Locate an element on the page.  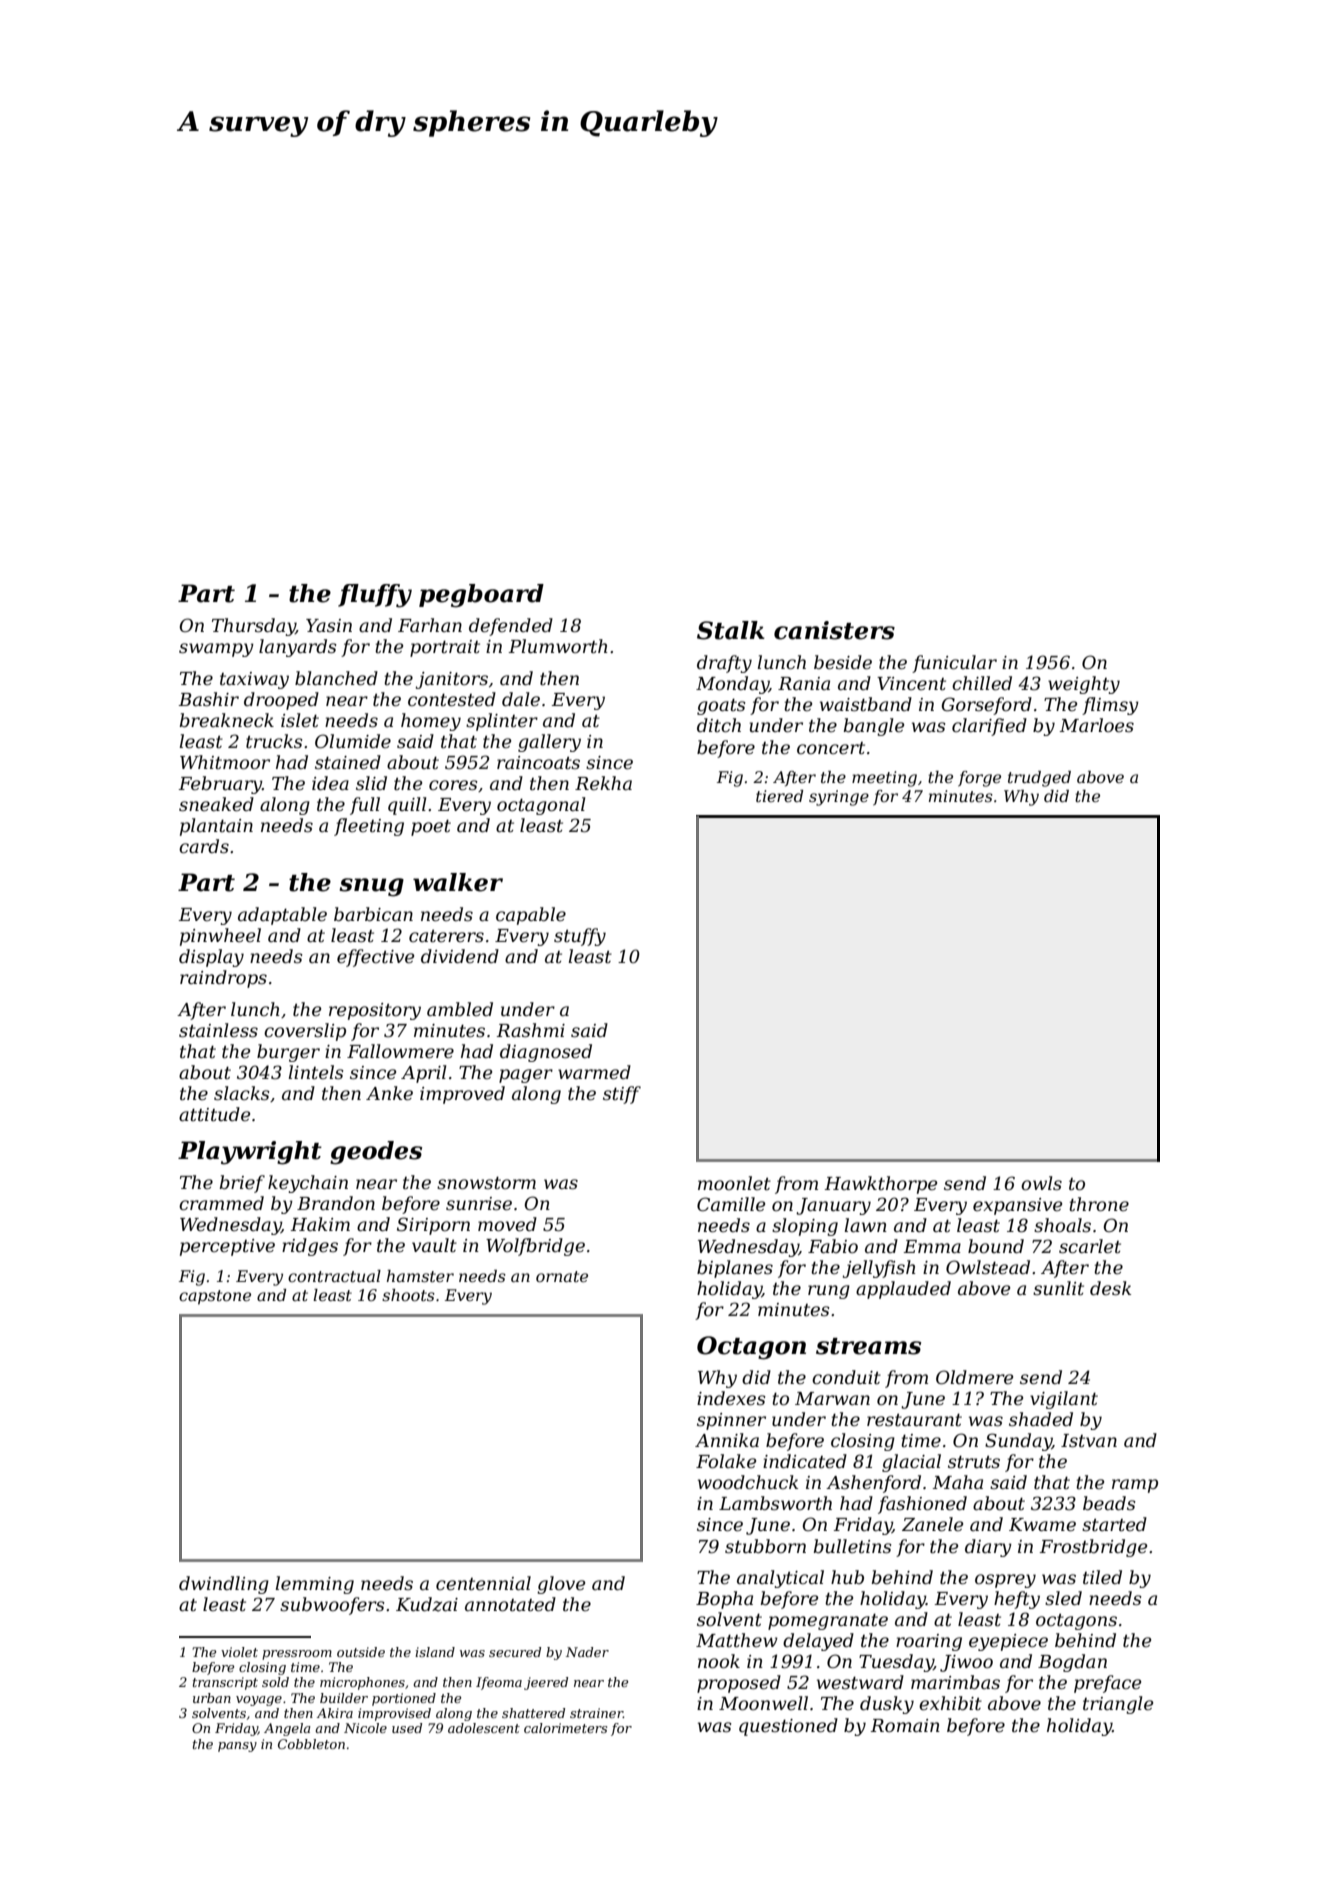
Marloes is located at coordinates (1096, 725).
